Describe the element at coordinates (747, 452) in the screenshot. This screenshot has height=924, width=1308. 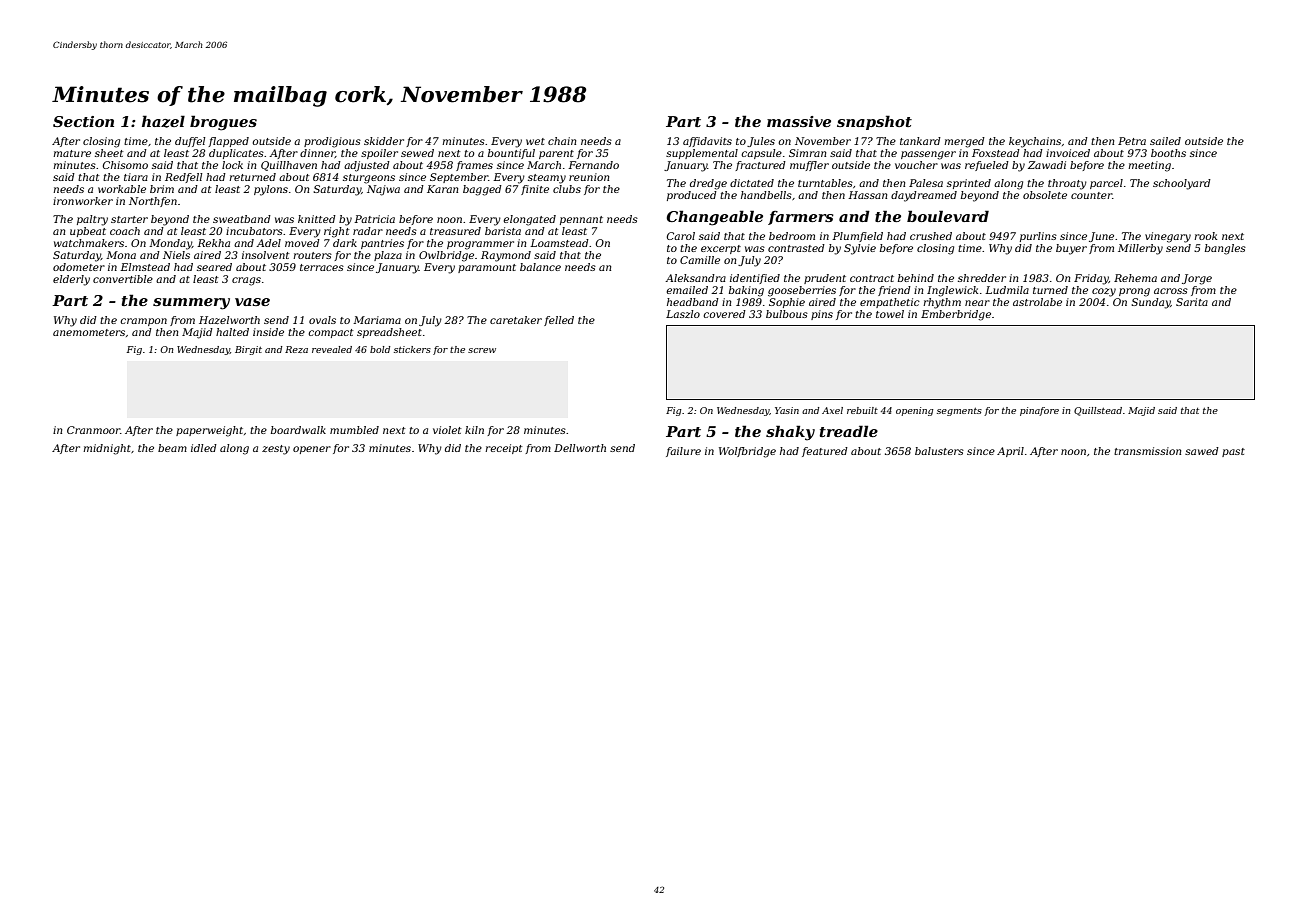
I see `Wolfbridge` at that location.
